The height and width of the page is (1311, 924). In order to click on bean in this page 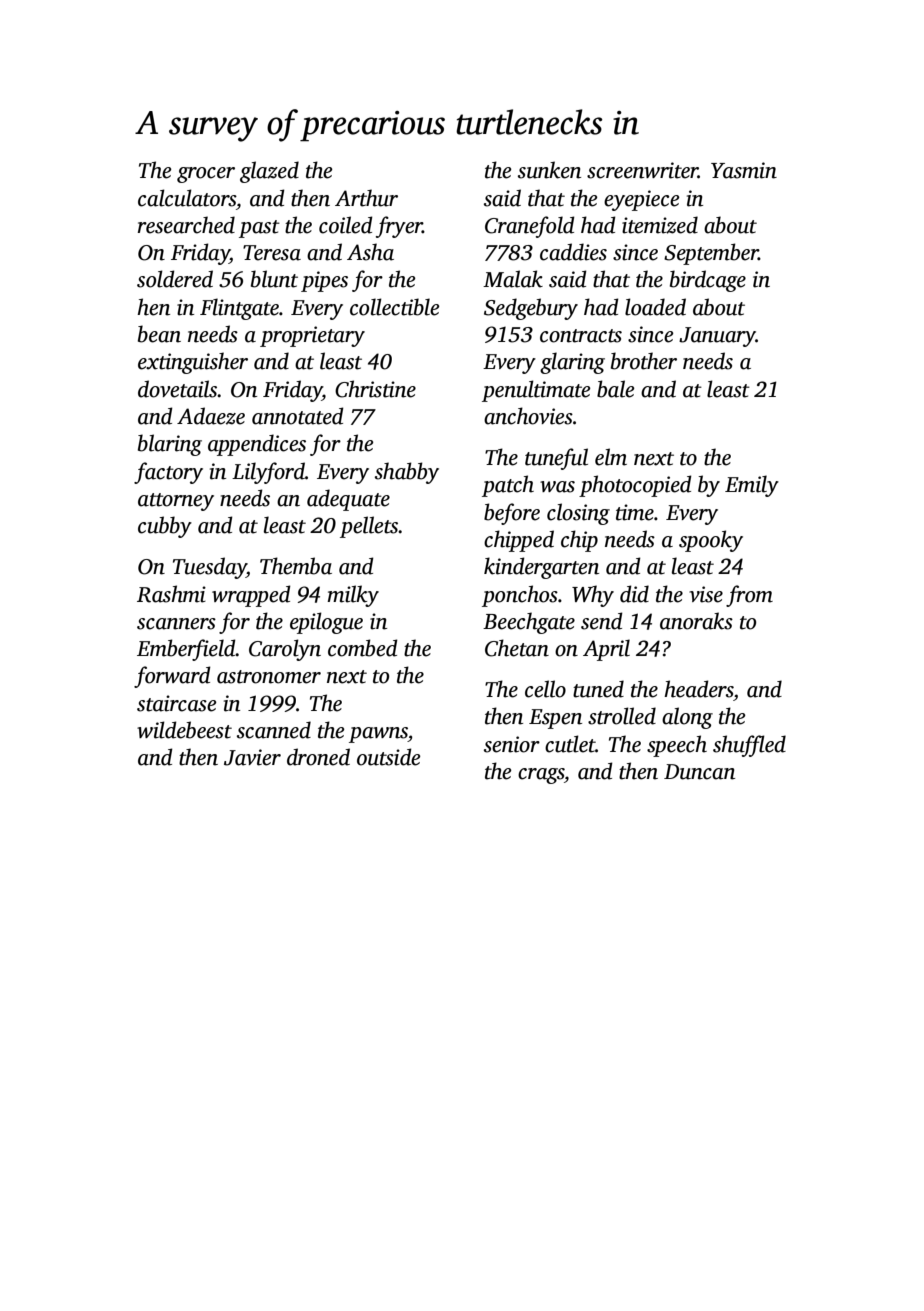, I will do `click(159, 334)`.
